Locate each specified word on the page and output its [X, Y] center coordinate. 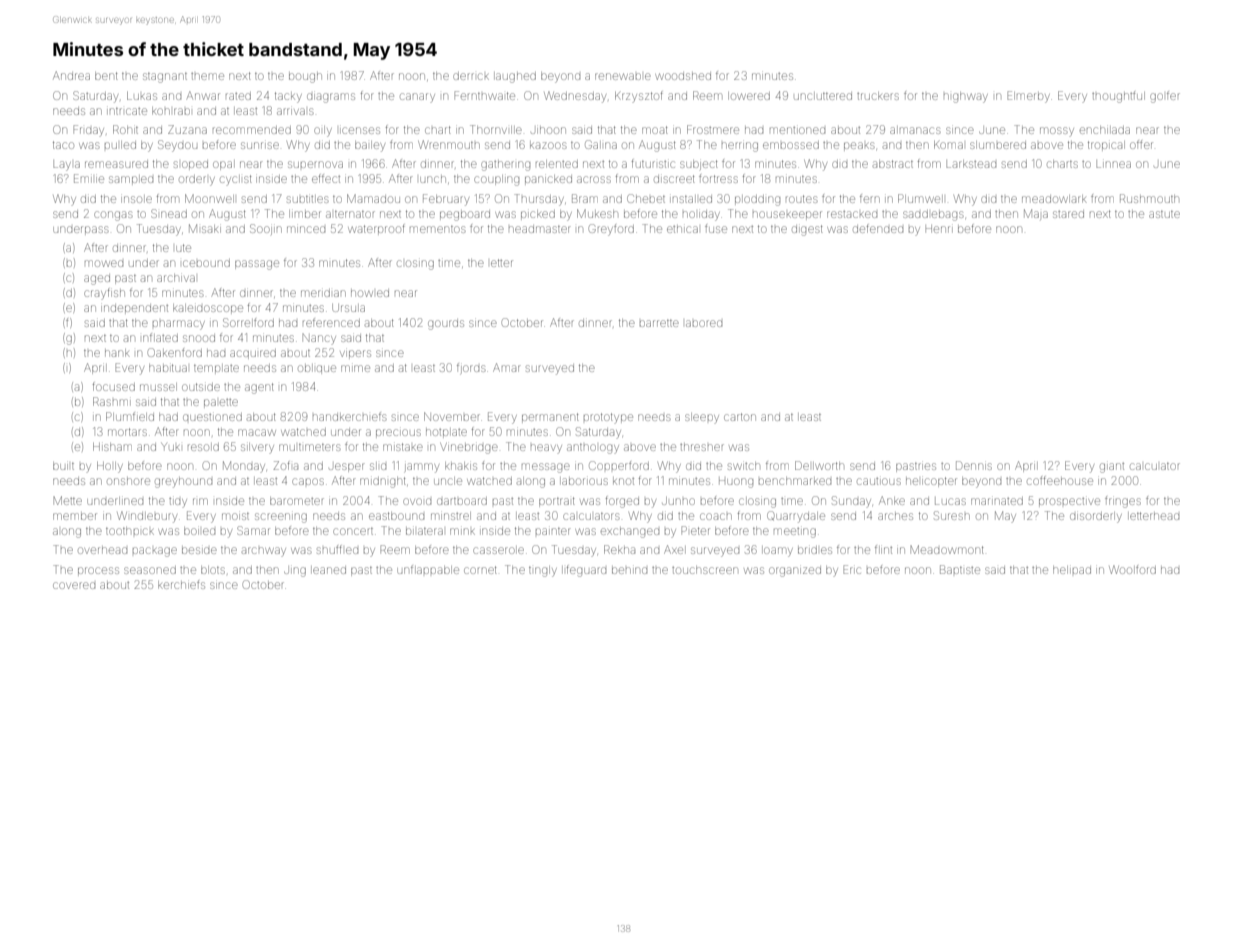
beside [199, 550]
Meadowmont [947, 549]
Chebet [646, 198]
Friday [88, 130]
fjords [471, 367]
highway [966, 97]
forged [622, 502]
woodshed [683, 76]
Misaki [205, 228]
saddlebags [933, 215]
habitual [168, 368]
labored [704, 323]
